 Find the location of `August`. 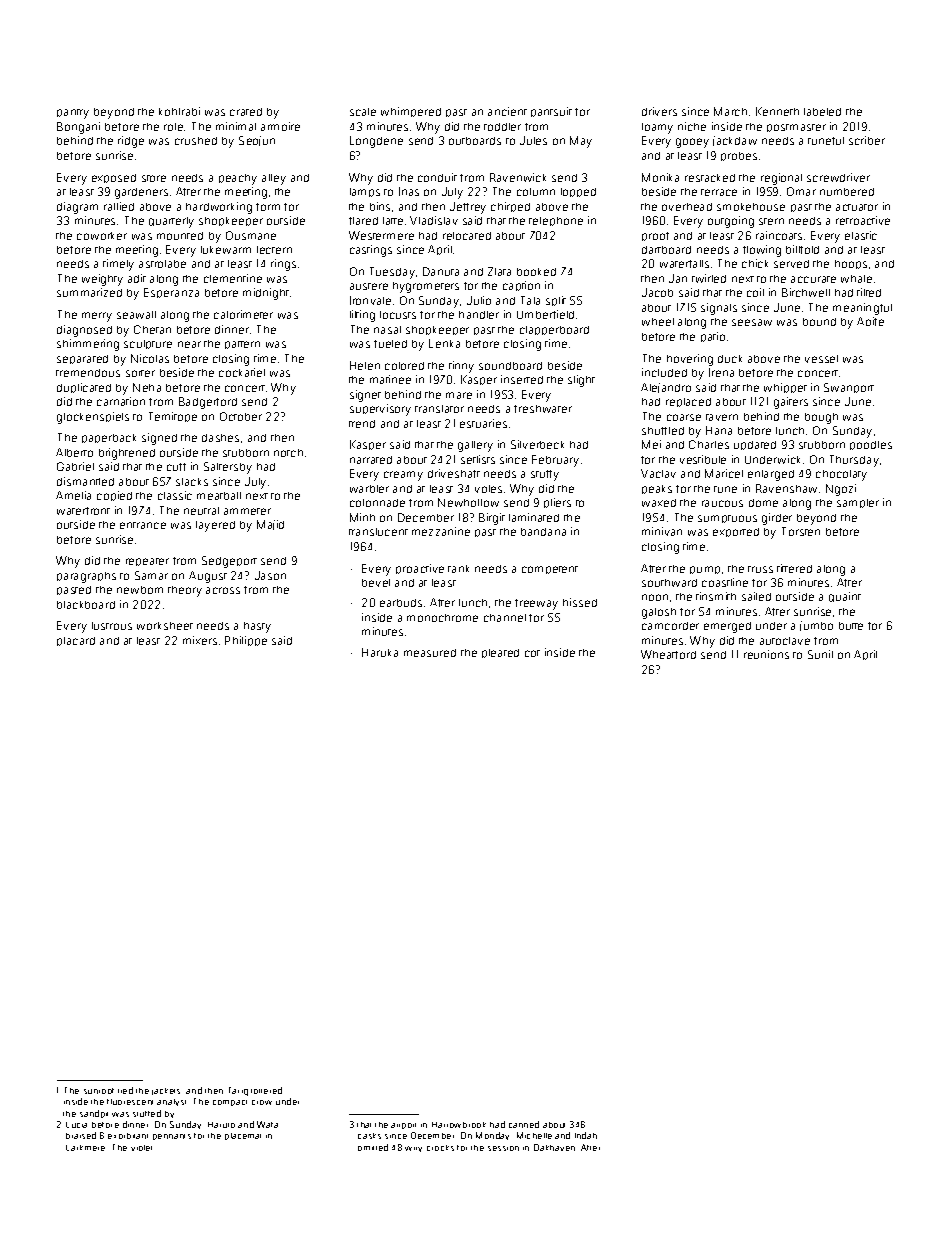

August is located at coordinates (208, 577).
